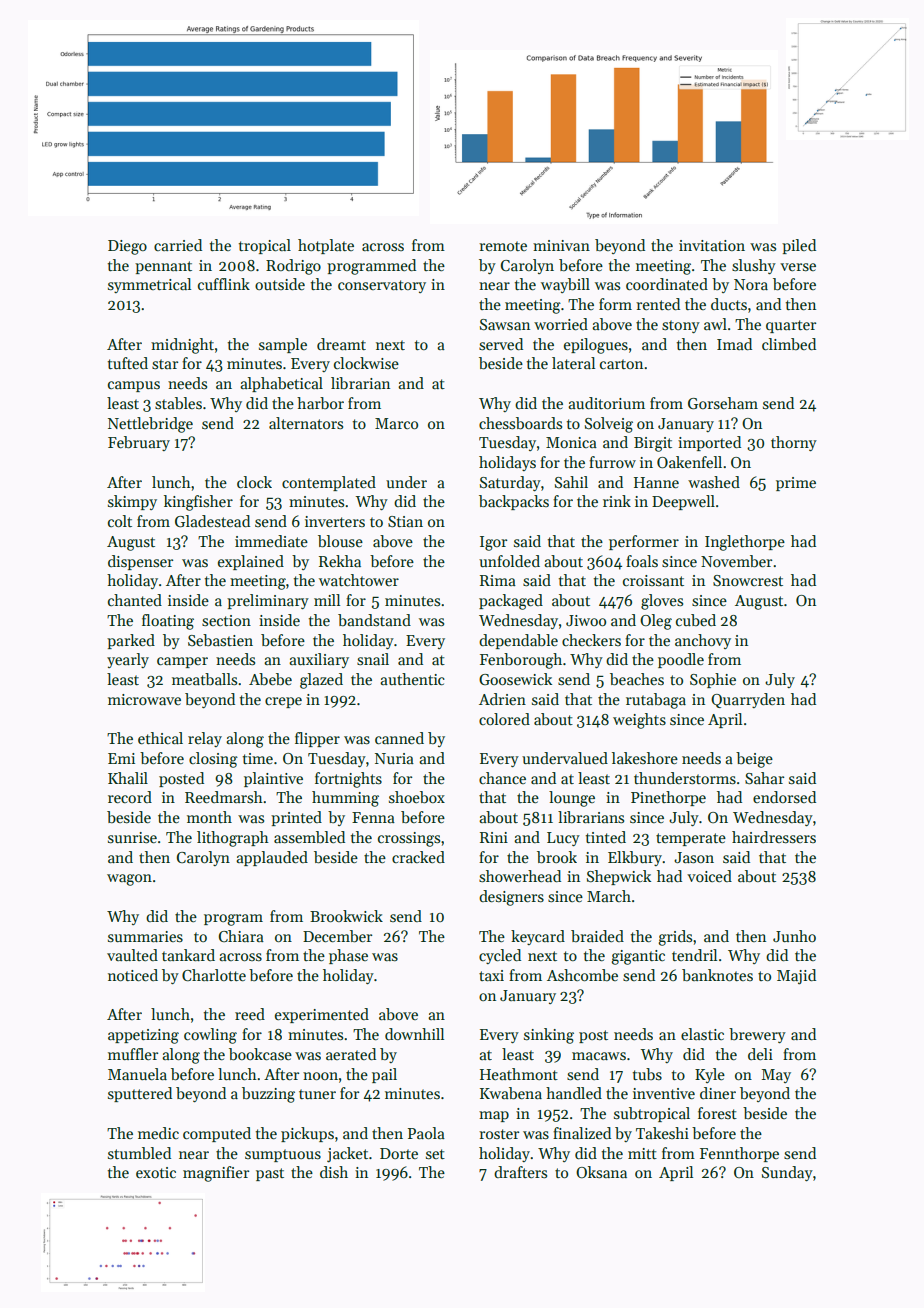 This screenshot has width=924, height=1308. What do you see at coordinates (503, 246) in the screenshot?
I see `remote` at bounding box center [503, 246].
